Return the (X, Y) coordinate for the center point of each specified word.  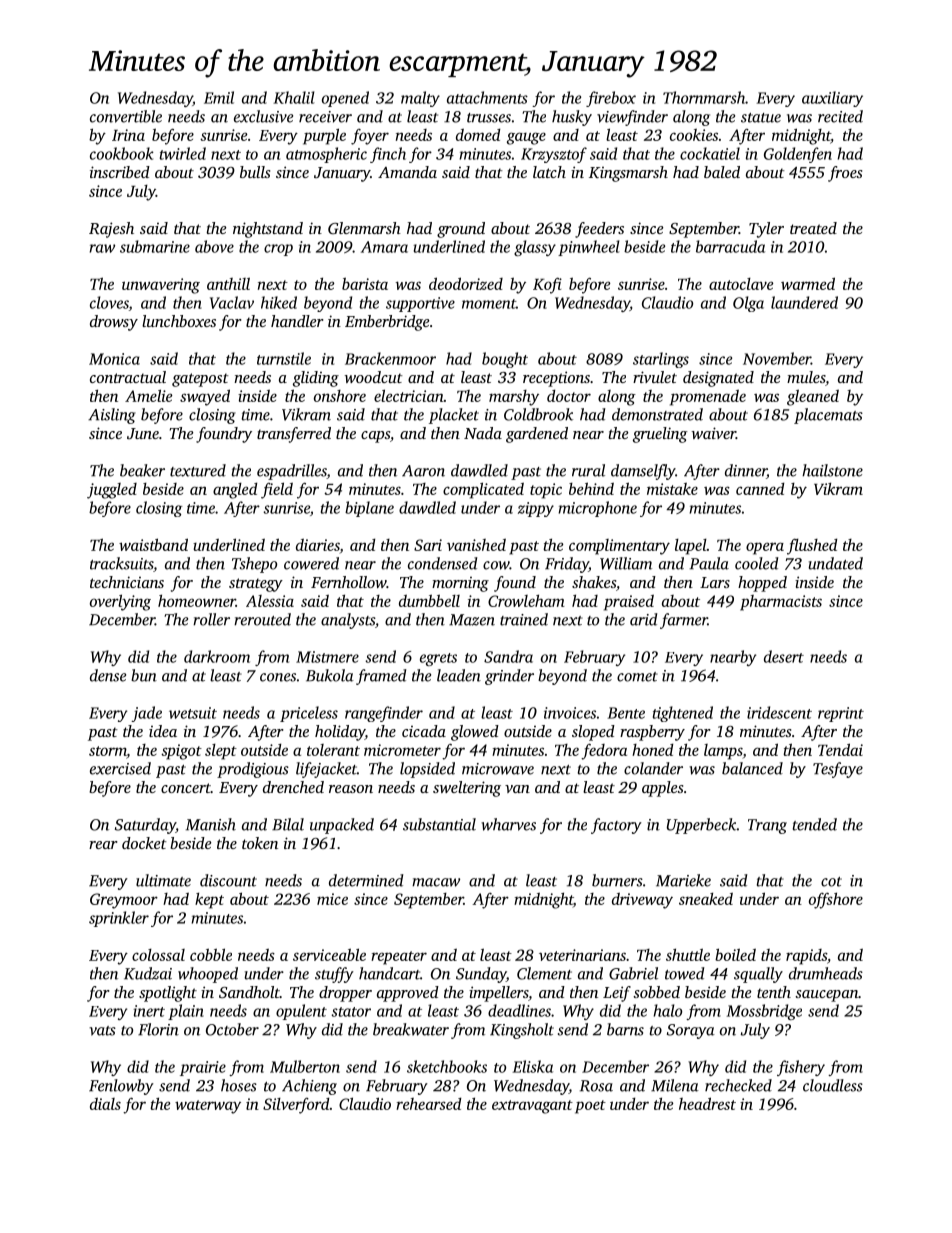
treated (813, 228)
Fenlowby (121, 1087)
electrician (409, 395)
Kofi (547, 285)
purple (324, 136)
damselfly (643, 472)
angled (235, 491)
